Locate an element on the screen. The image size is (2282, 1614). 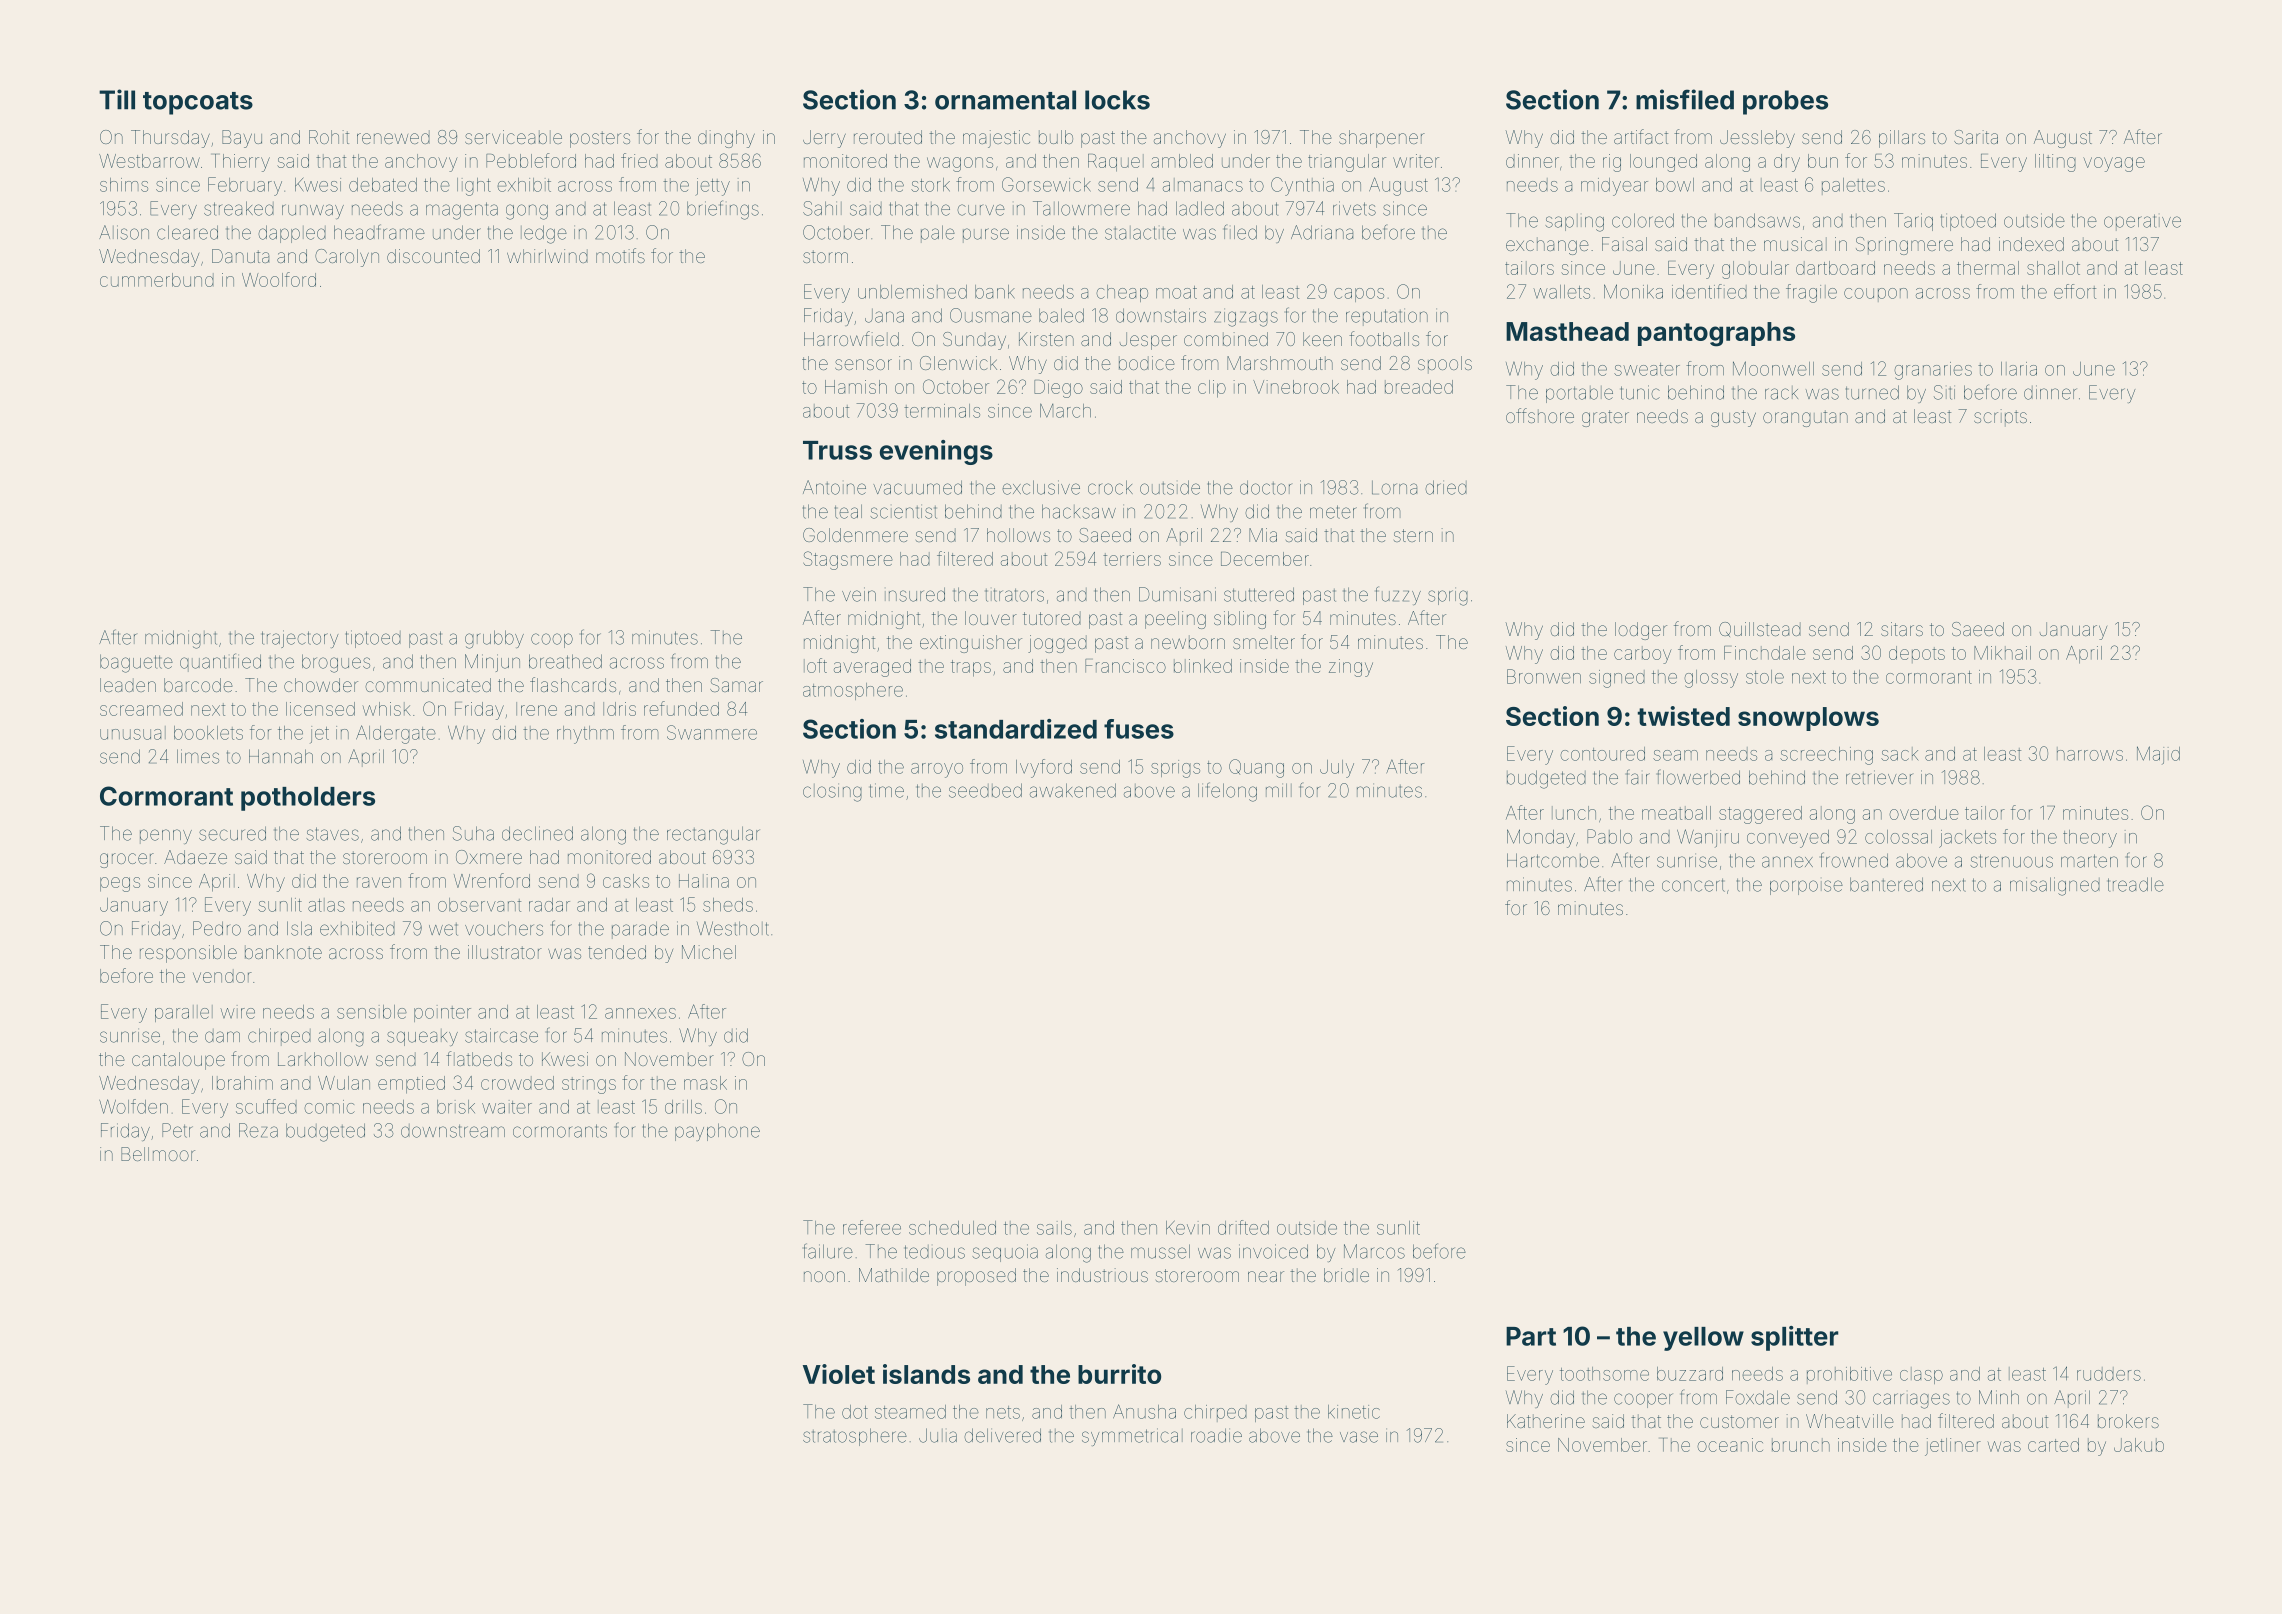
Westholt is located at coordinates (733, 928).
